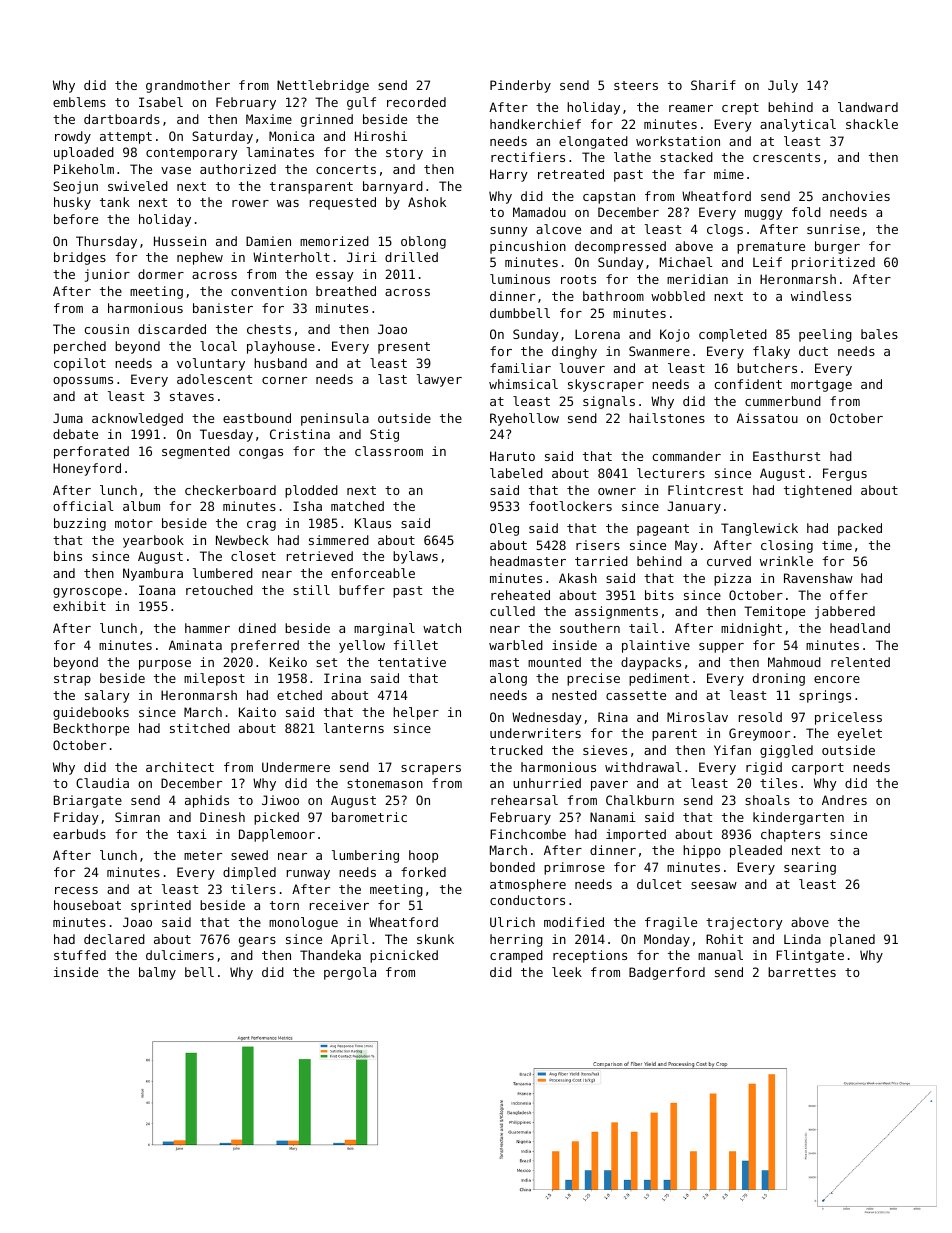  What do you see at coordinates (416, 713) in the document?
I see `helper` at bounding box center [416, 713].
